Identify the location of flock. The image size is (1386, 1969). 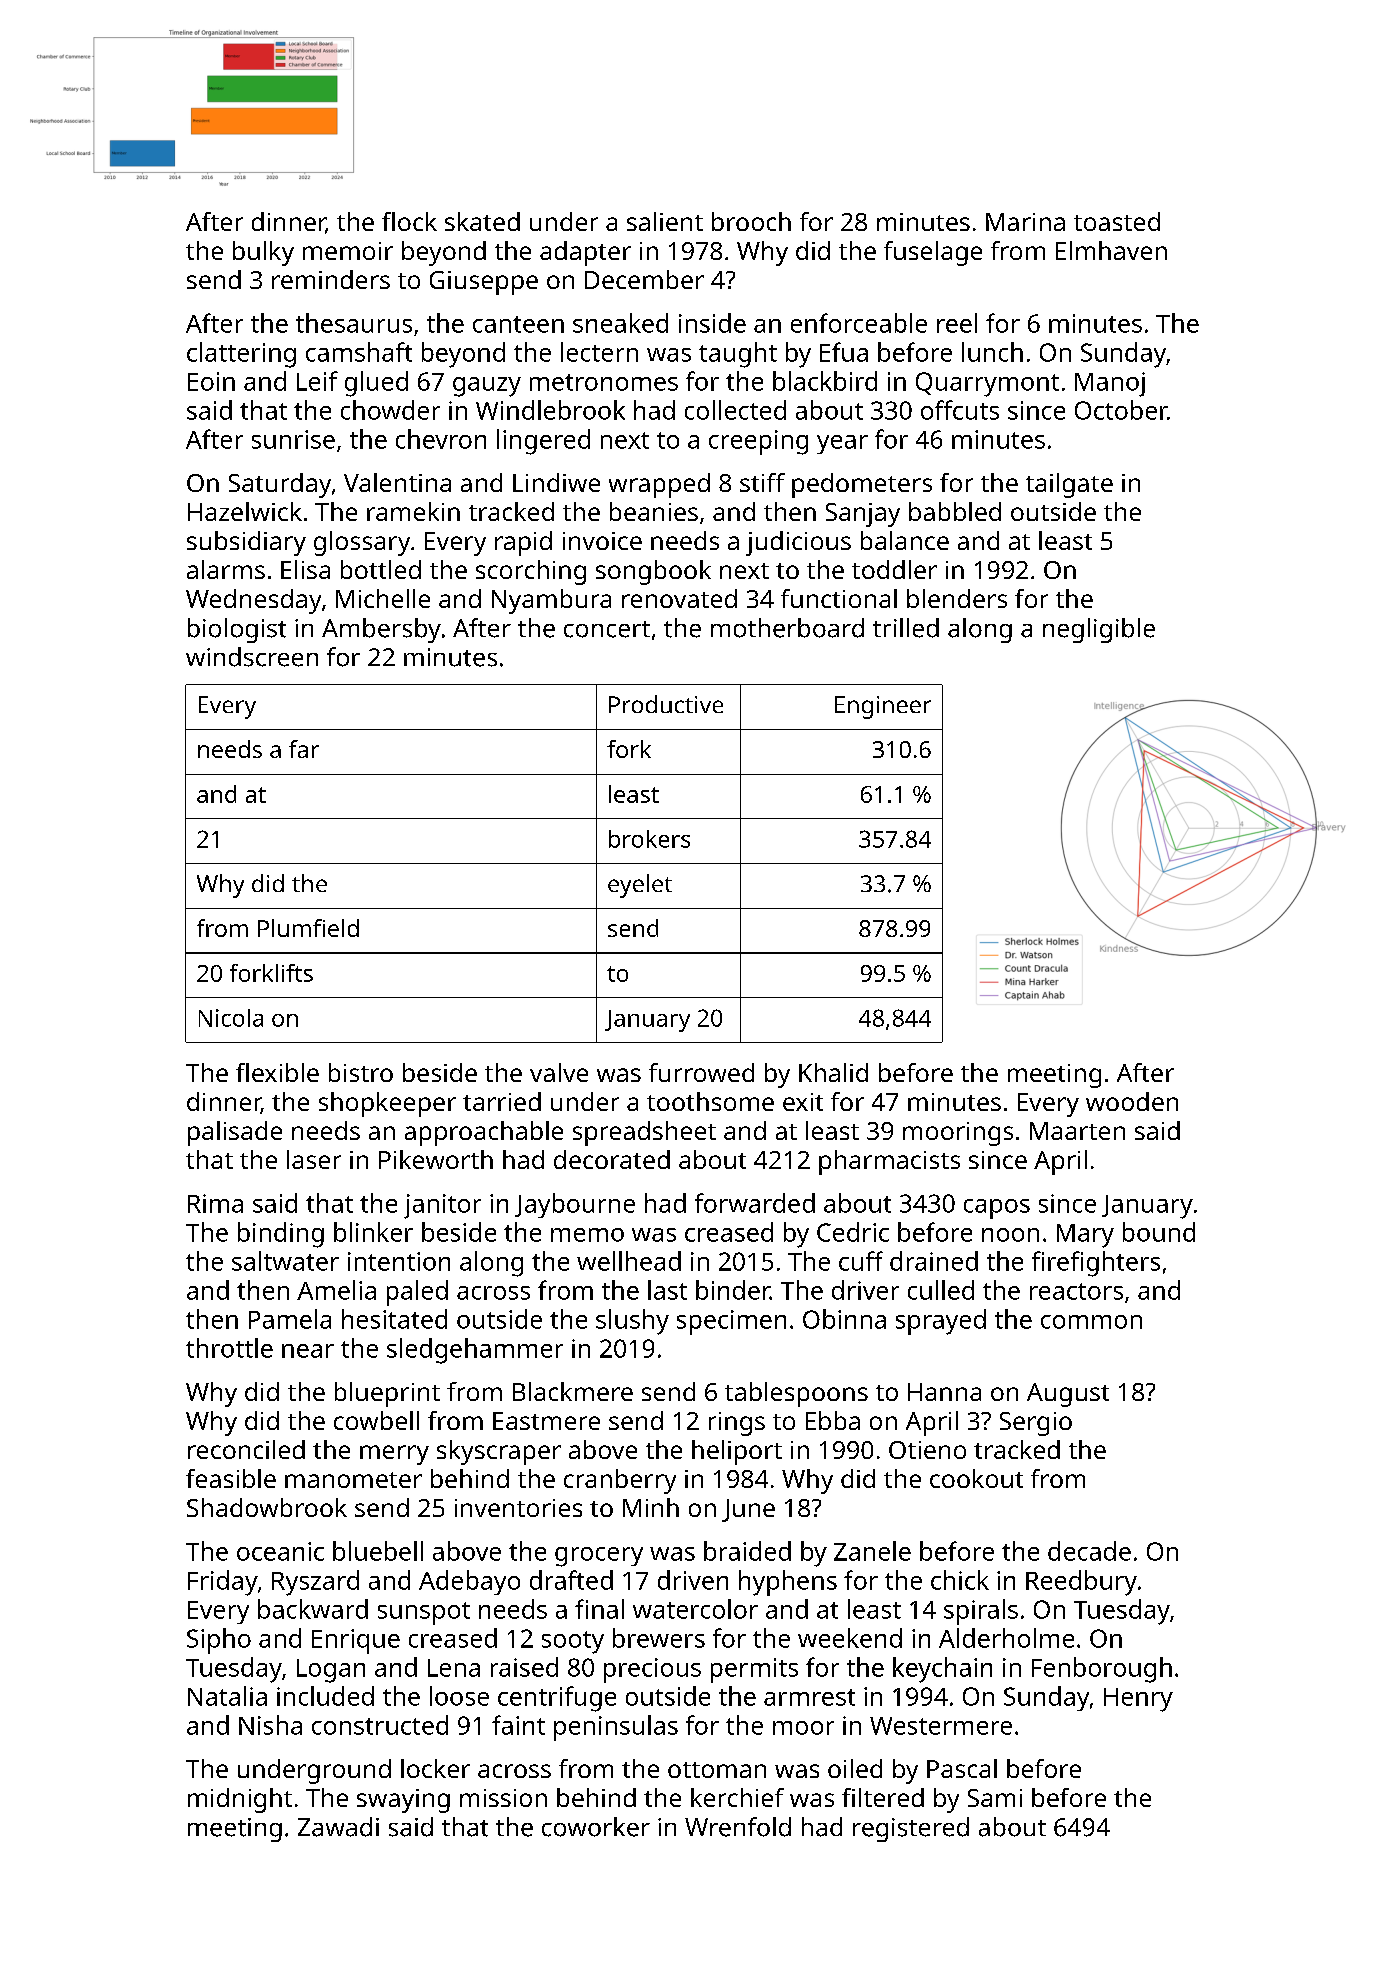
(409, 221).
